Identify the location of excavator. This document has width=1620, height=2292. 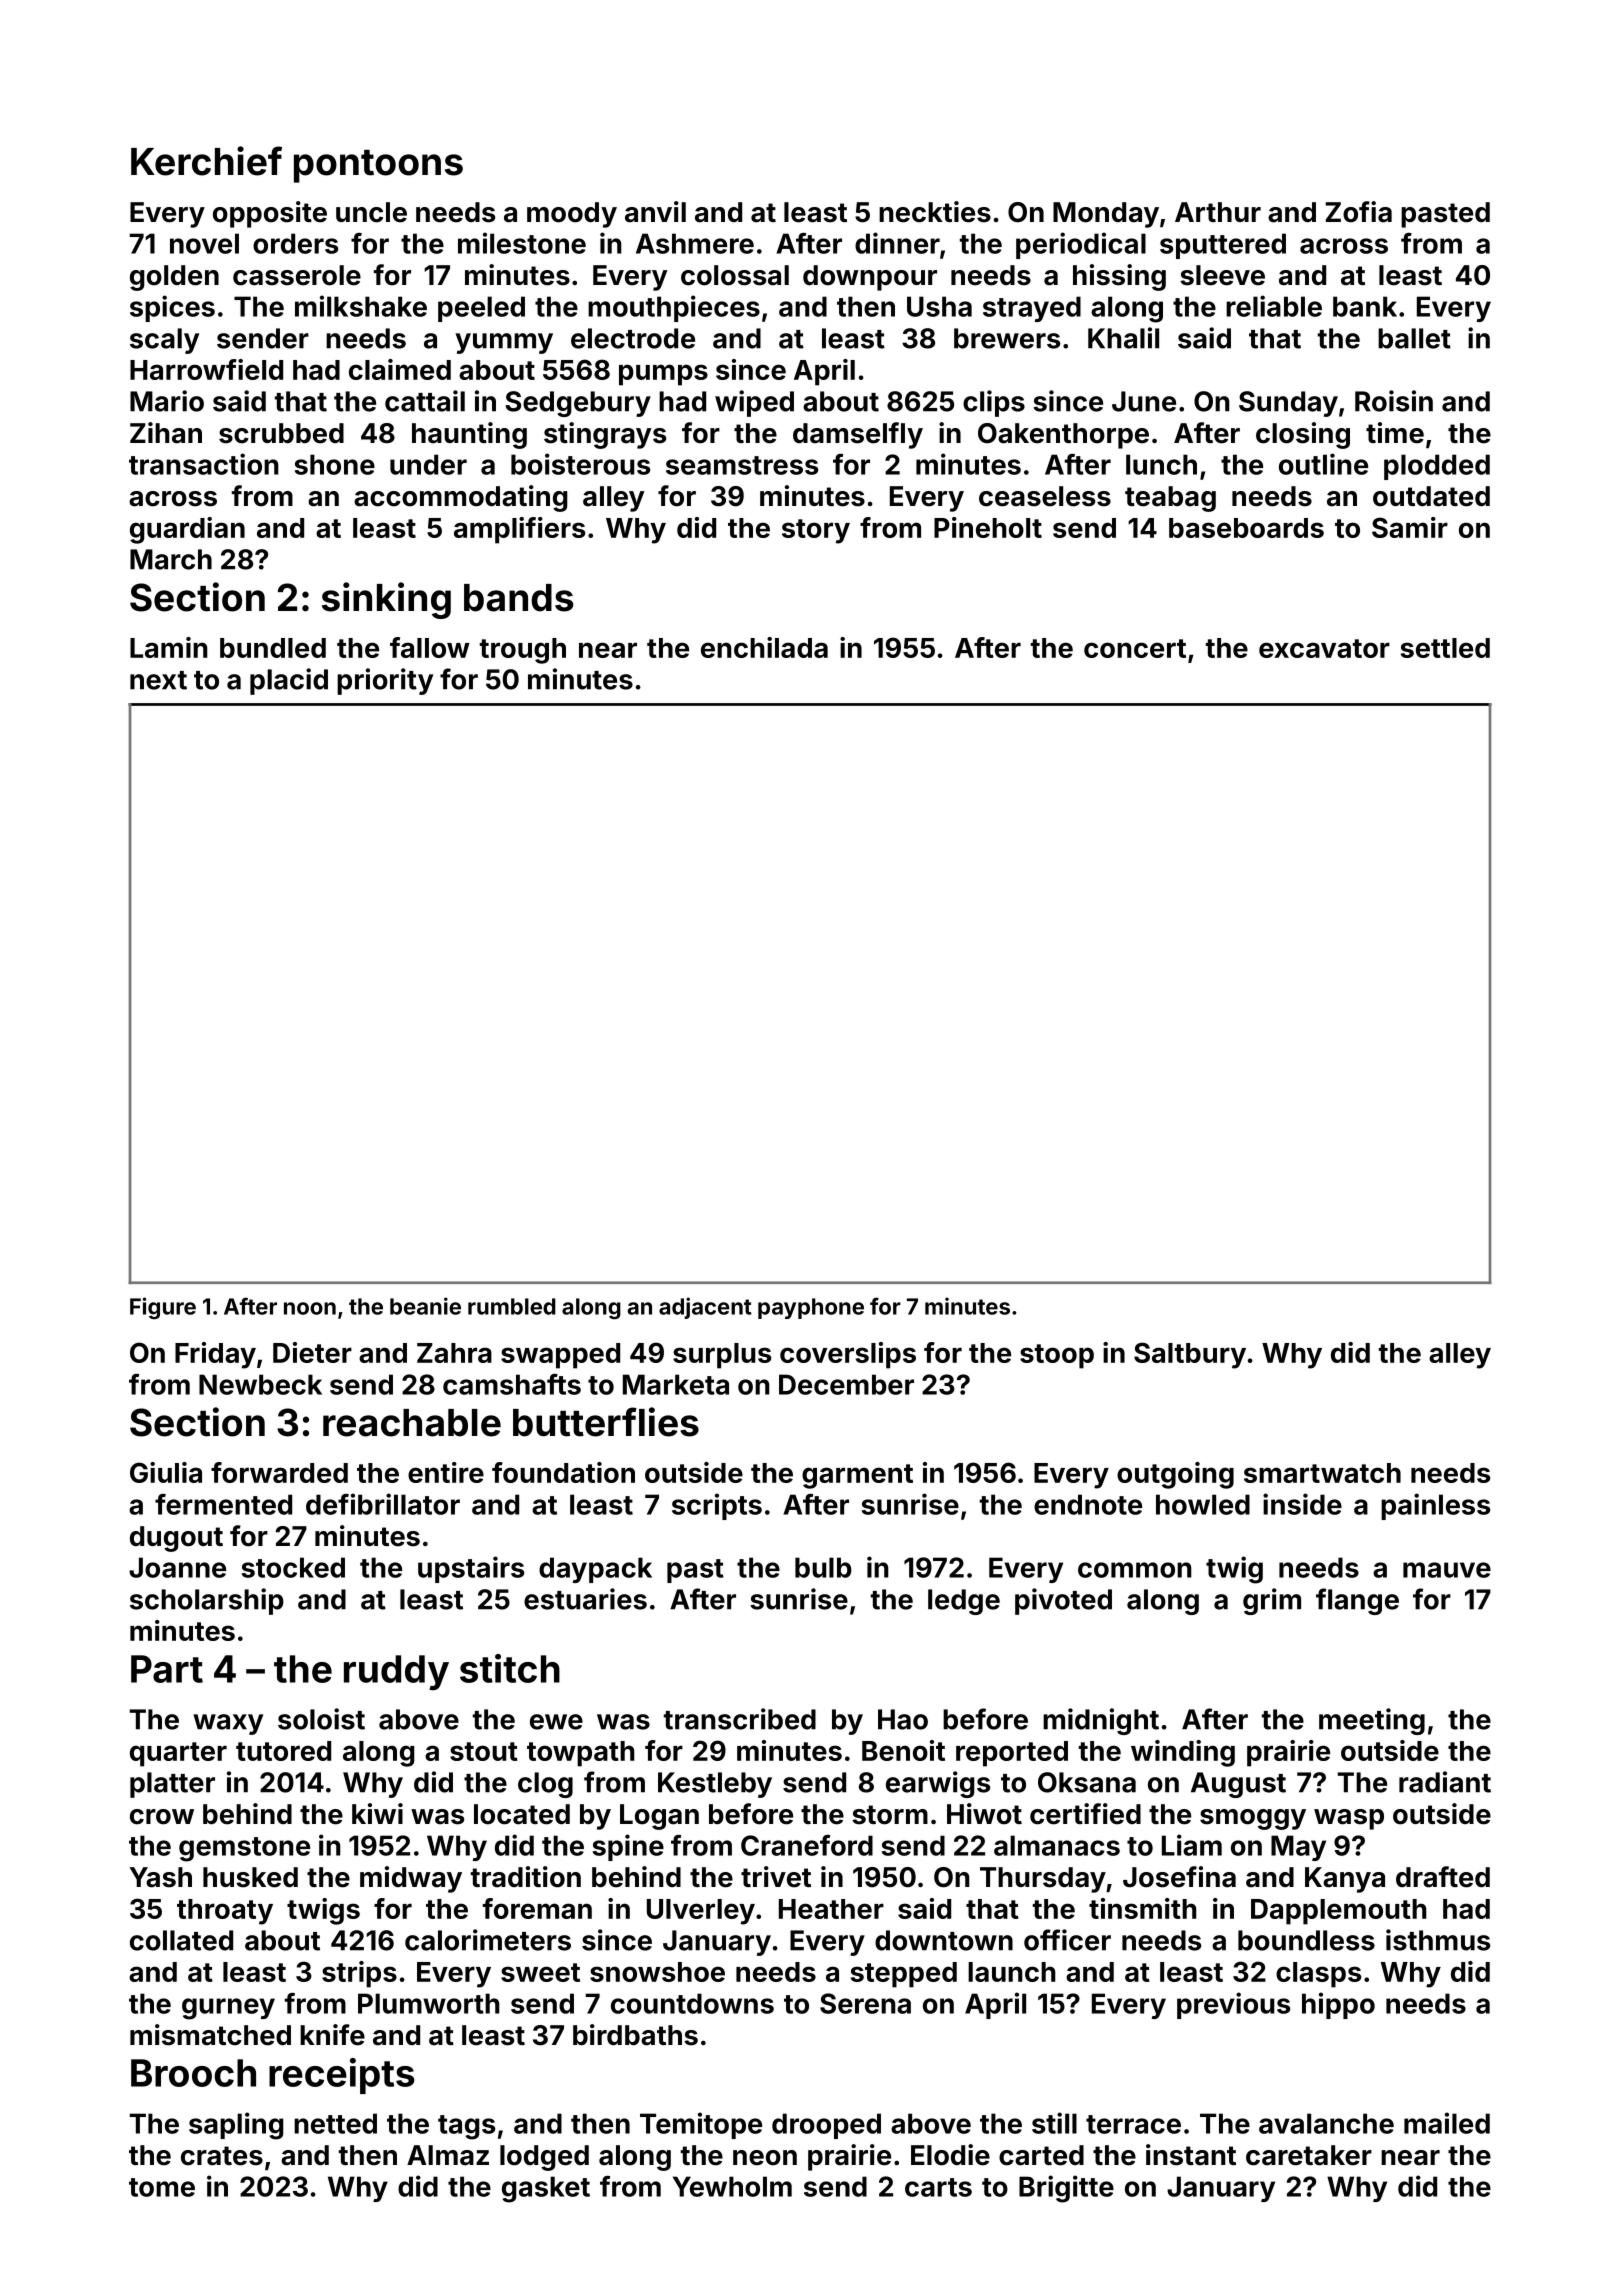
(1324, 648).
